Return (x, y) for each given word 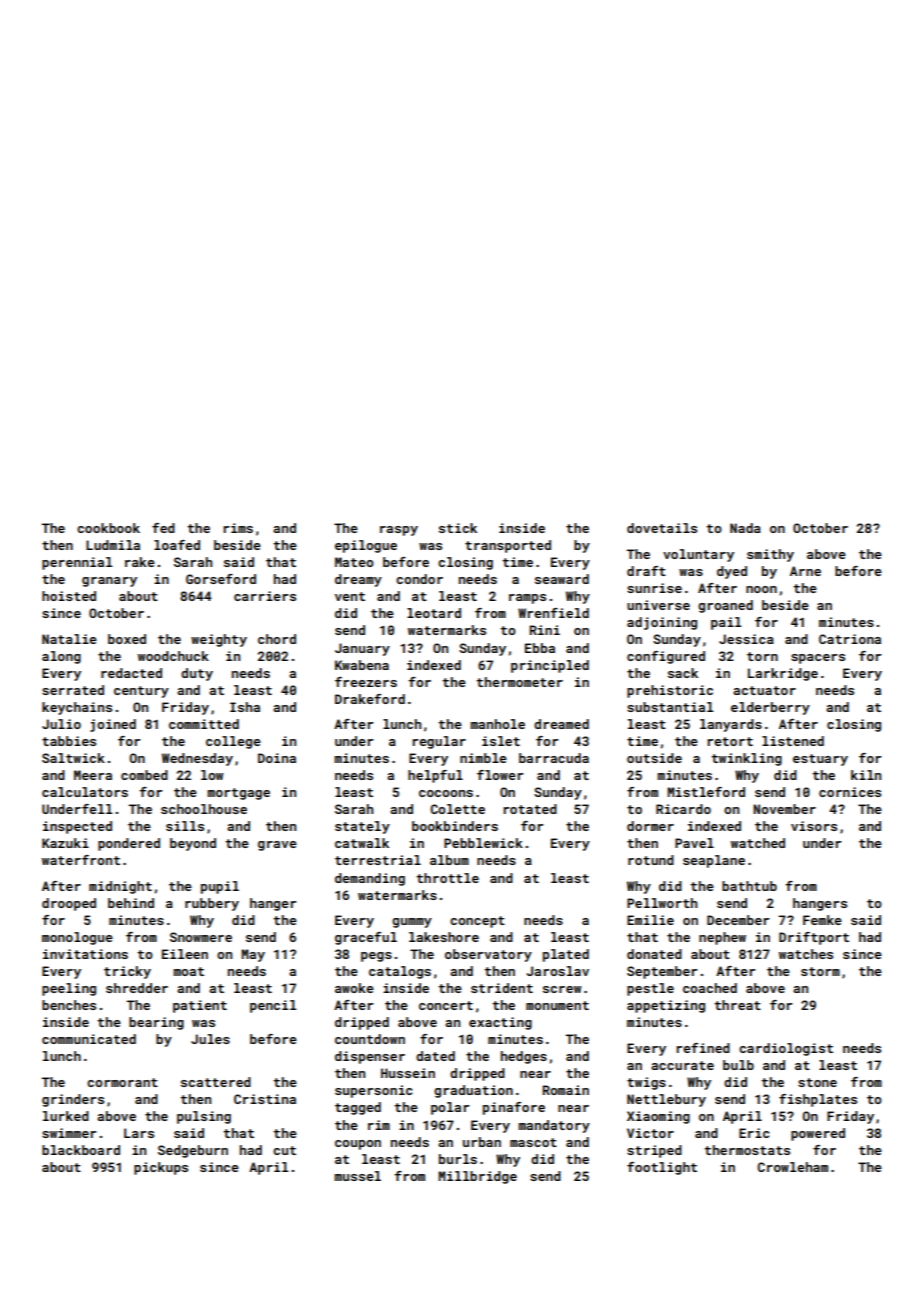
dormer (650, 826)
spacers (818, 659)
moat (188, 971)
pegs (376, 957)
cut (284, 1150)
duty (197, 674)
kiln (866, 775)
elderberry (770, 708)
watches (806, 954)
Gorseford (221, 579)
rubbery (212, 904)
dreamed (561, 724)
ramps (527, 599)
